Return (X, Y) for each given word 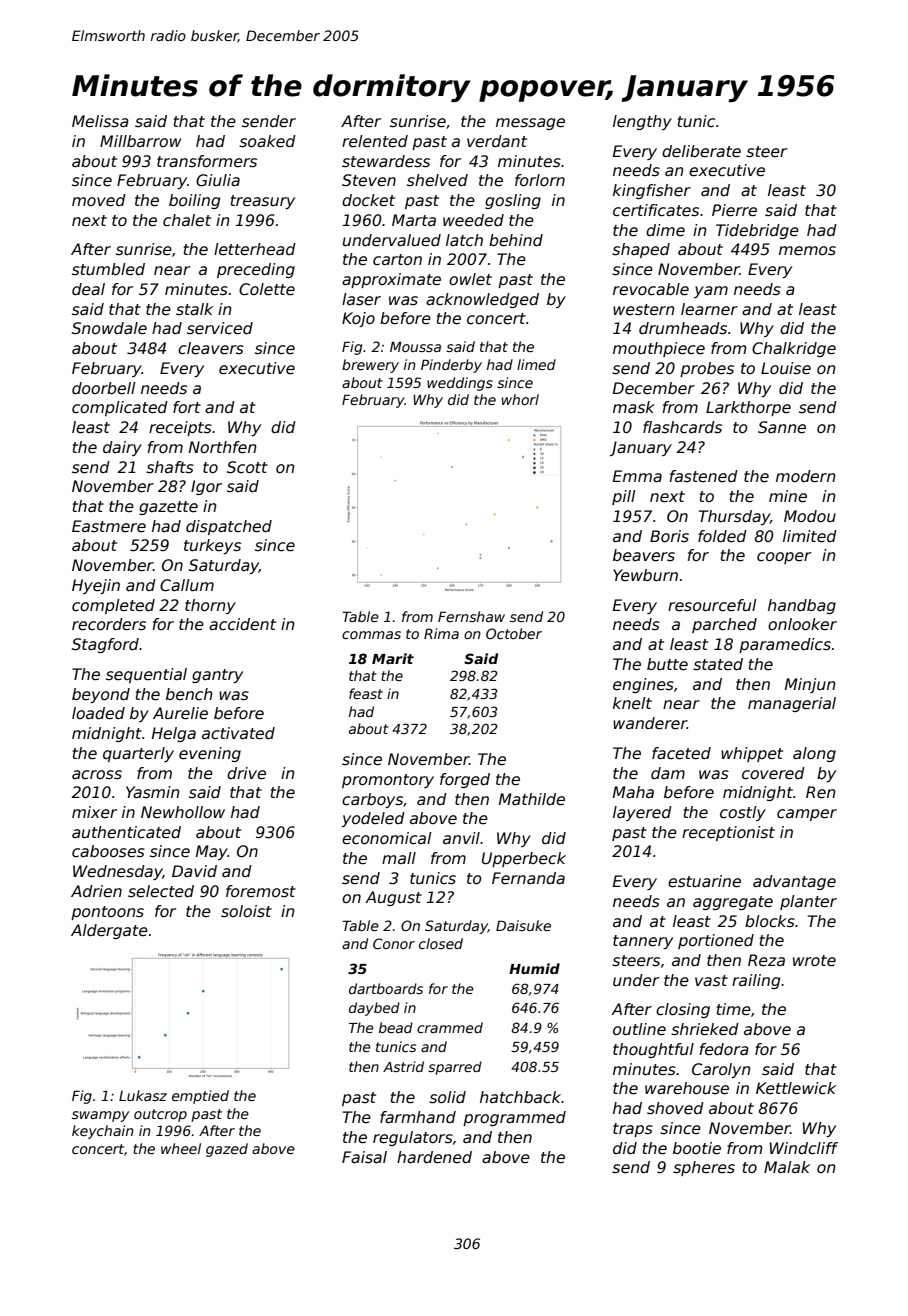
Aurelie (180, 713)
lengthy (642, 122)
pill (624, 497)
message (530, 124)
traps (633, 1130)
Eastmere (109, 526)
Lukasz (143, 1095)
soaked (267, 141)
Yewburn (645, 575)
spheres (704, 1168)
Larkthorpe (748, 408)
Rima (441, 633)
